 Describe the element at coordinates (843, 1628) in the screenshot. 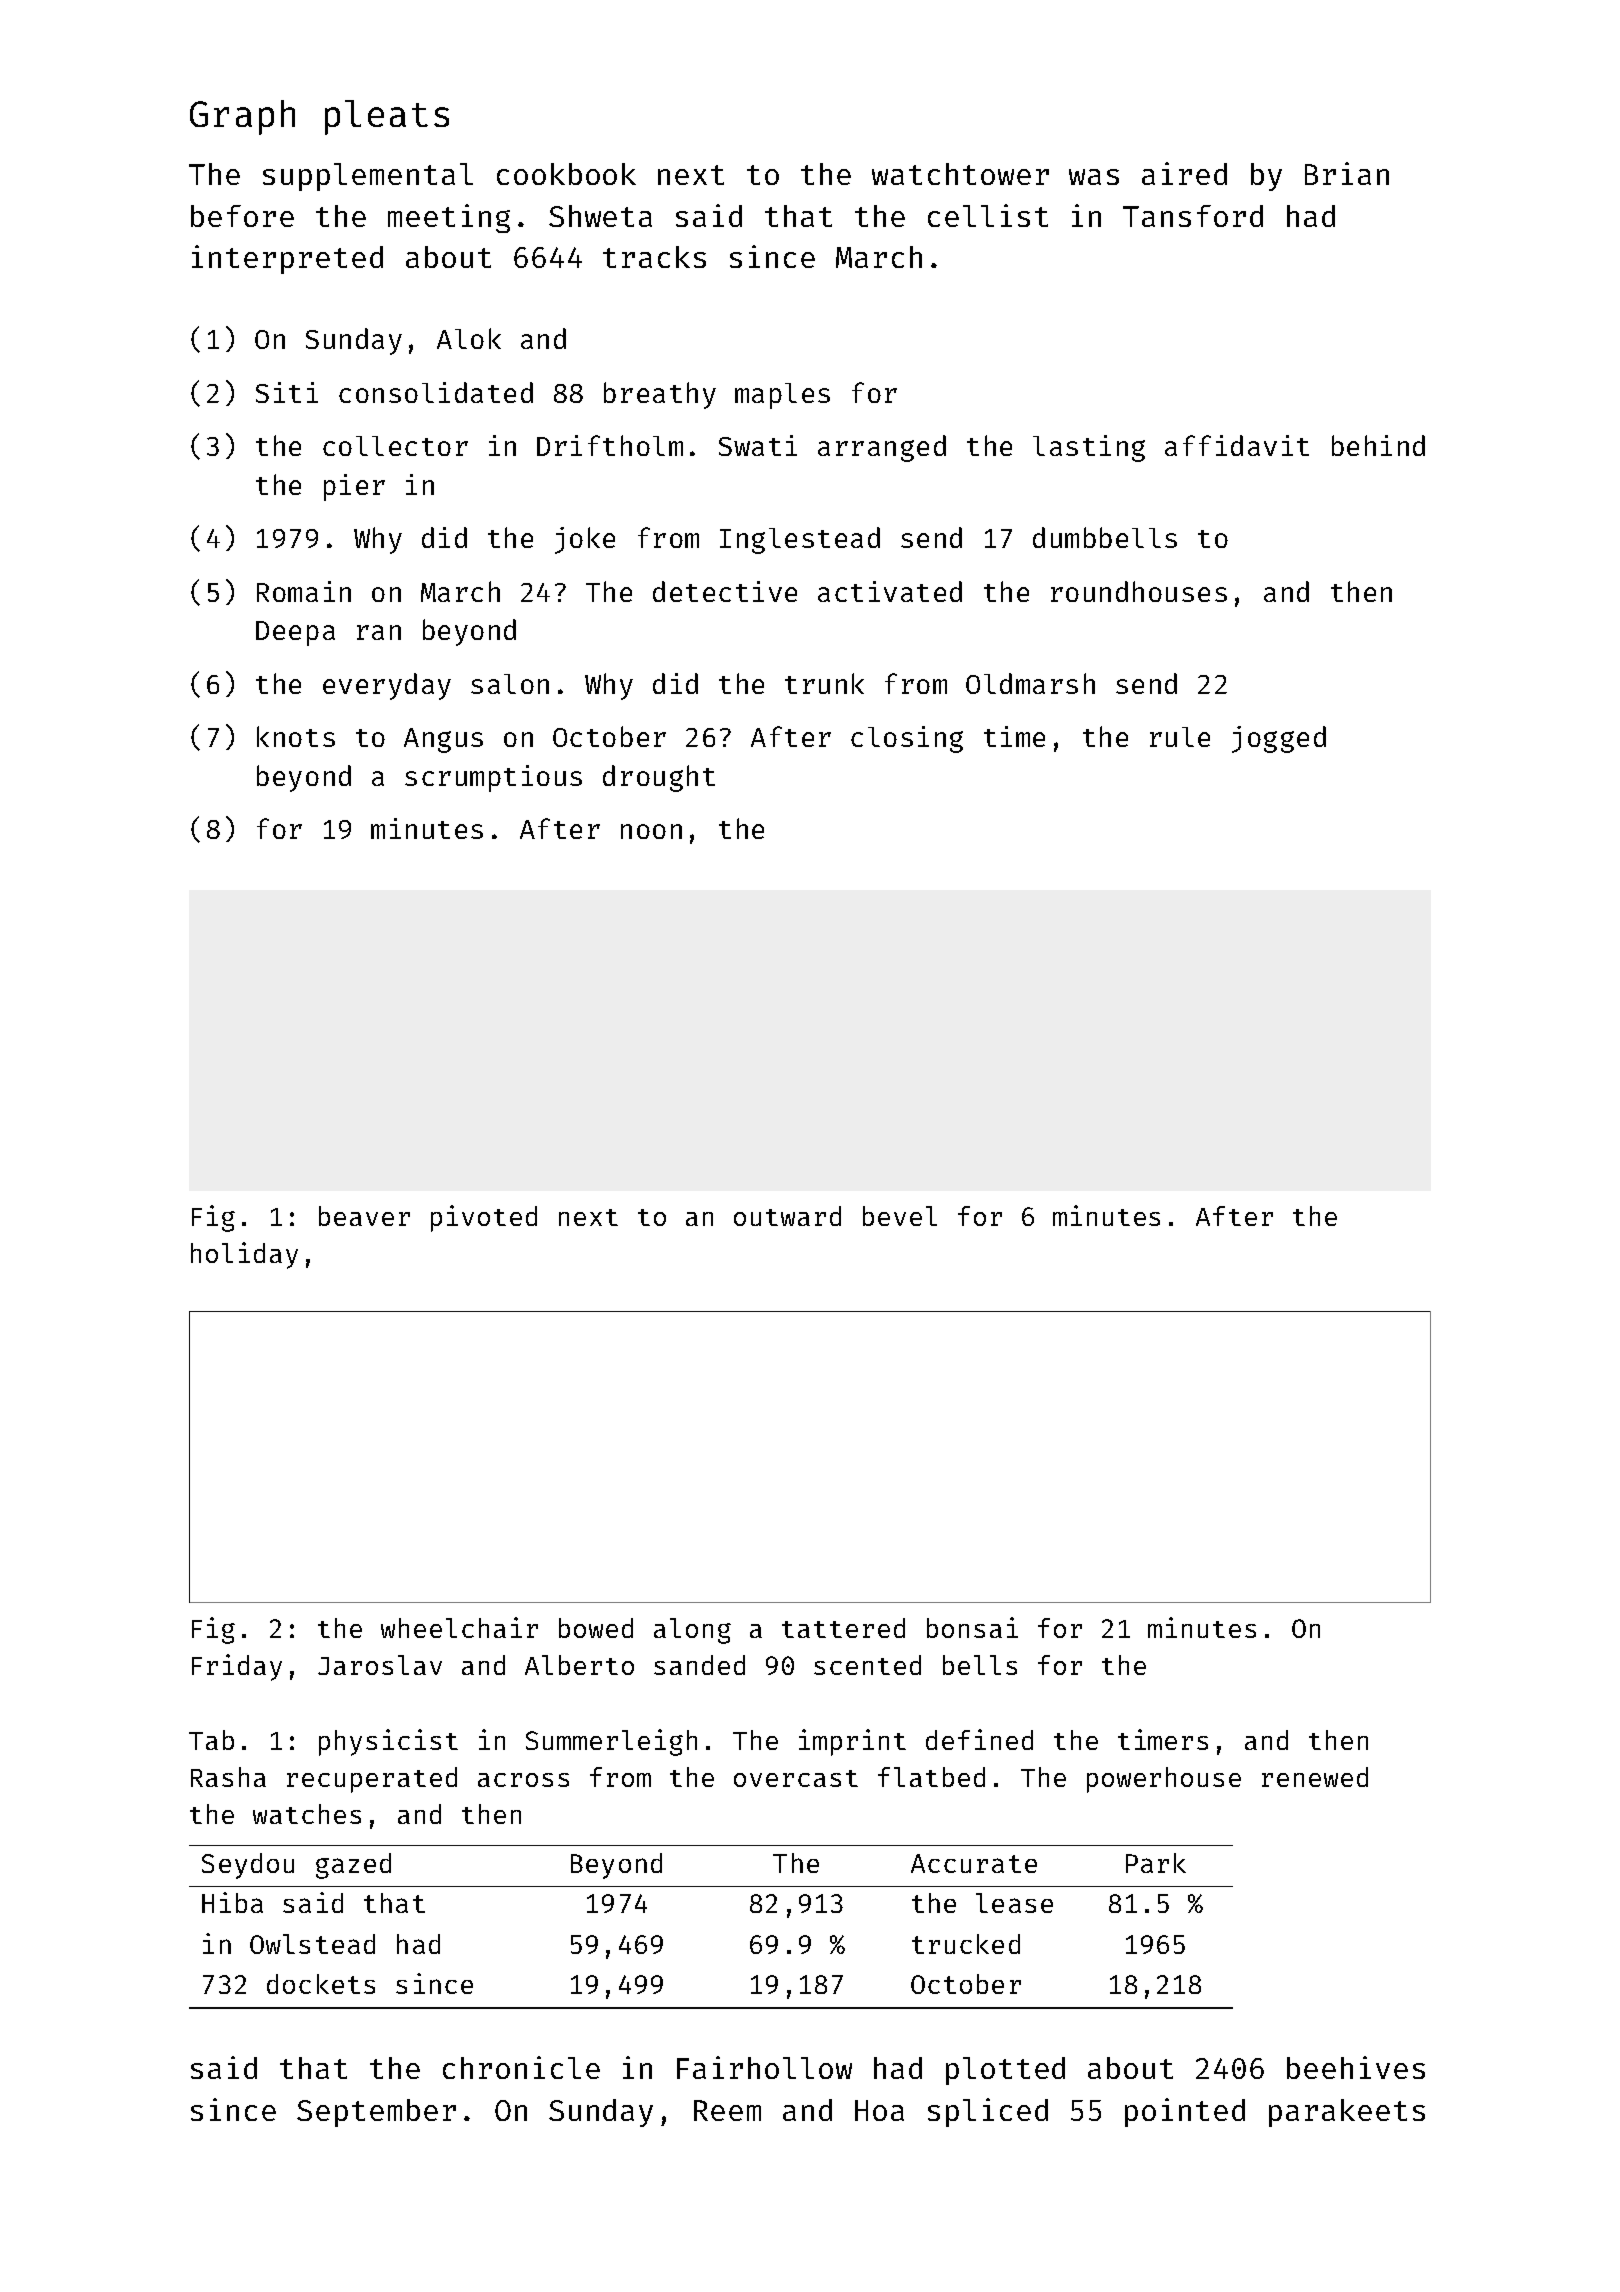

I see `tattered` at that location.
